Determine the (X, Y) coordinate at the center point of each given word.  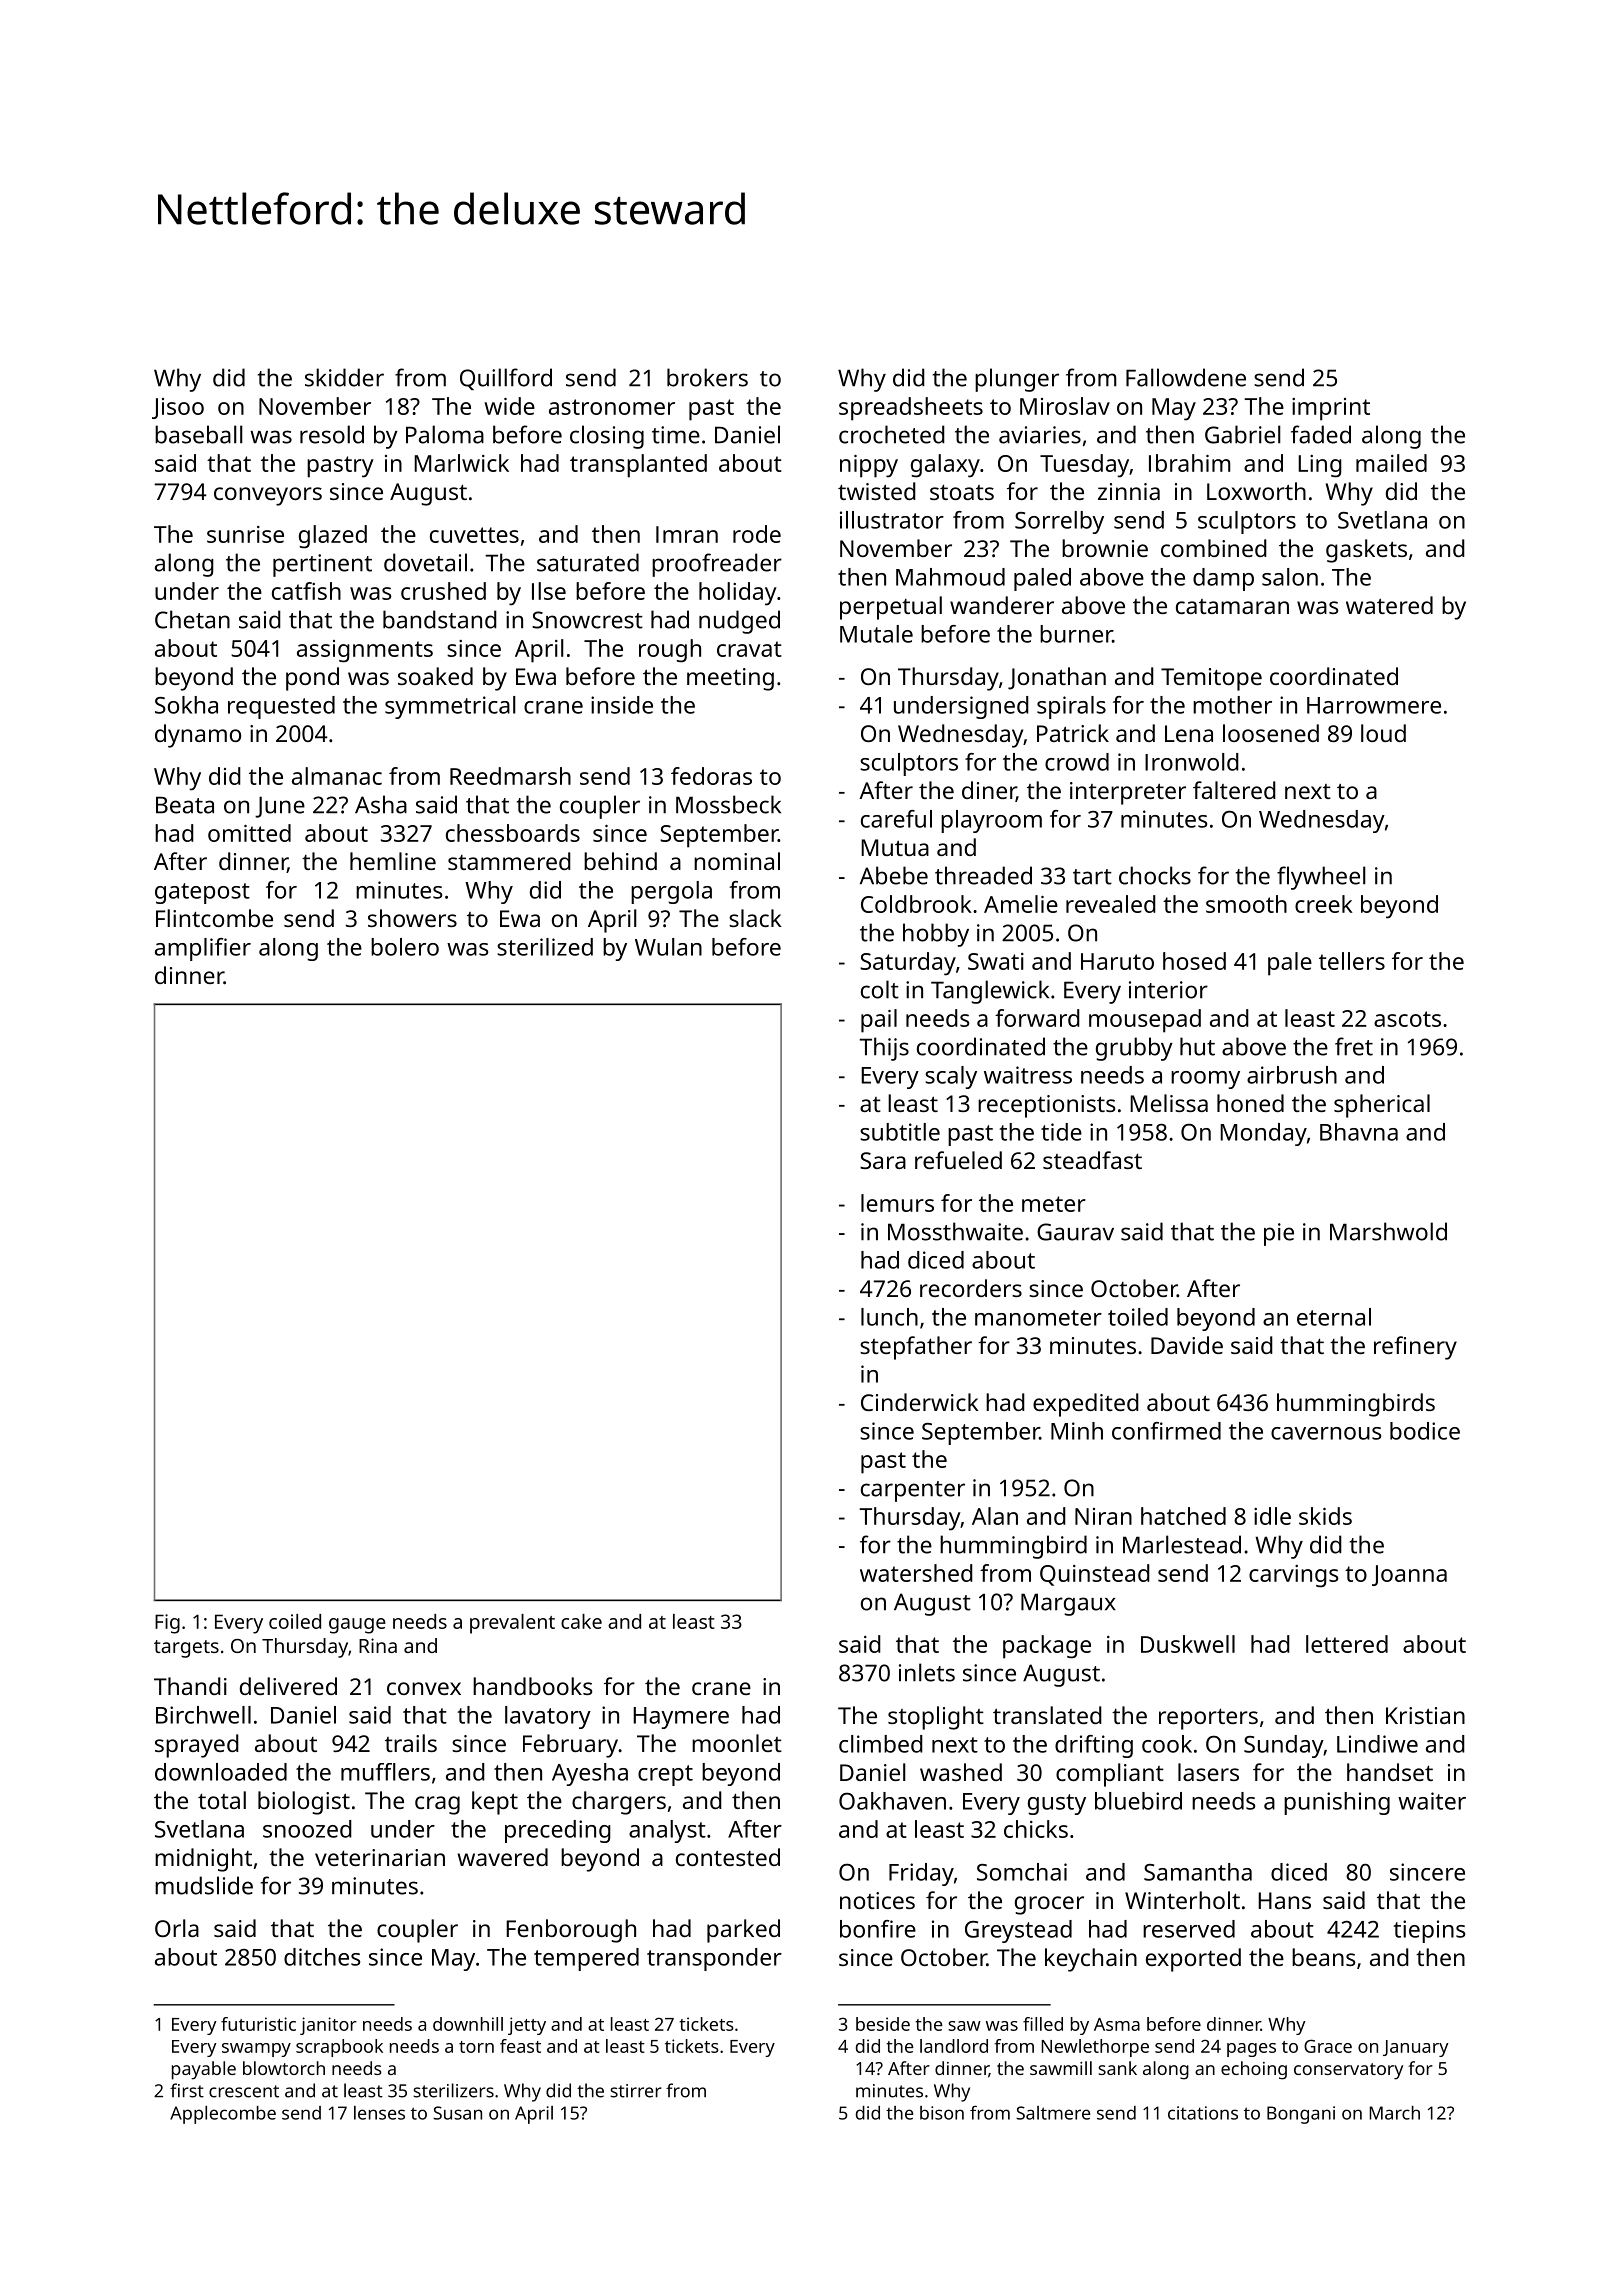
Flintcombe (214, 918)
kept (495, 1803)
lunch (889, 1317)
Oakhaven (892, 1801)
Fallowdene (1186, 377)
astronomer (612, 407)
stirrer (636, 2091)
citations (1203, 2113)
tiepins (1429, 1931)
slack (755, 918)
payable (204, 2070)
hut (1197, 1046)
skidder (344, 377)
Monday (1263, 1134)
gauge (357, 1626)
